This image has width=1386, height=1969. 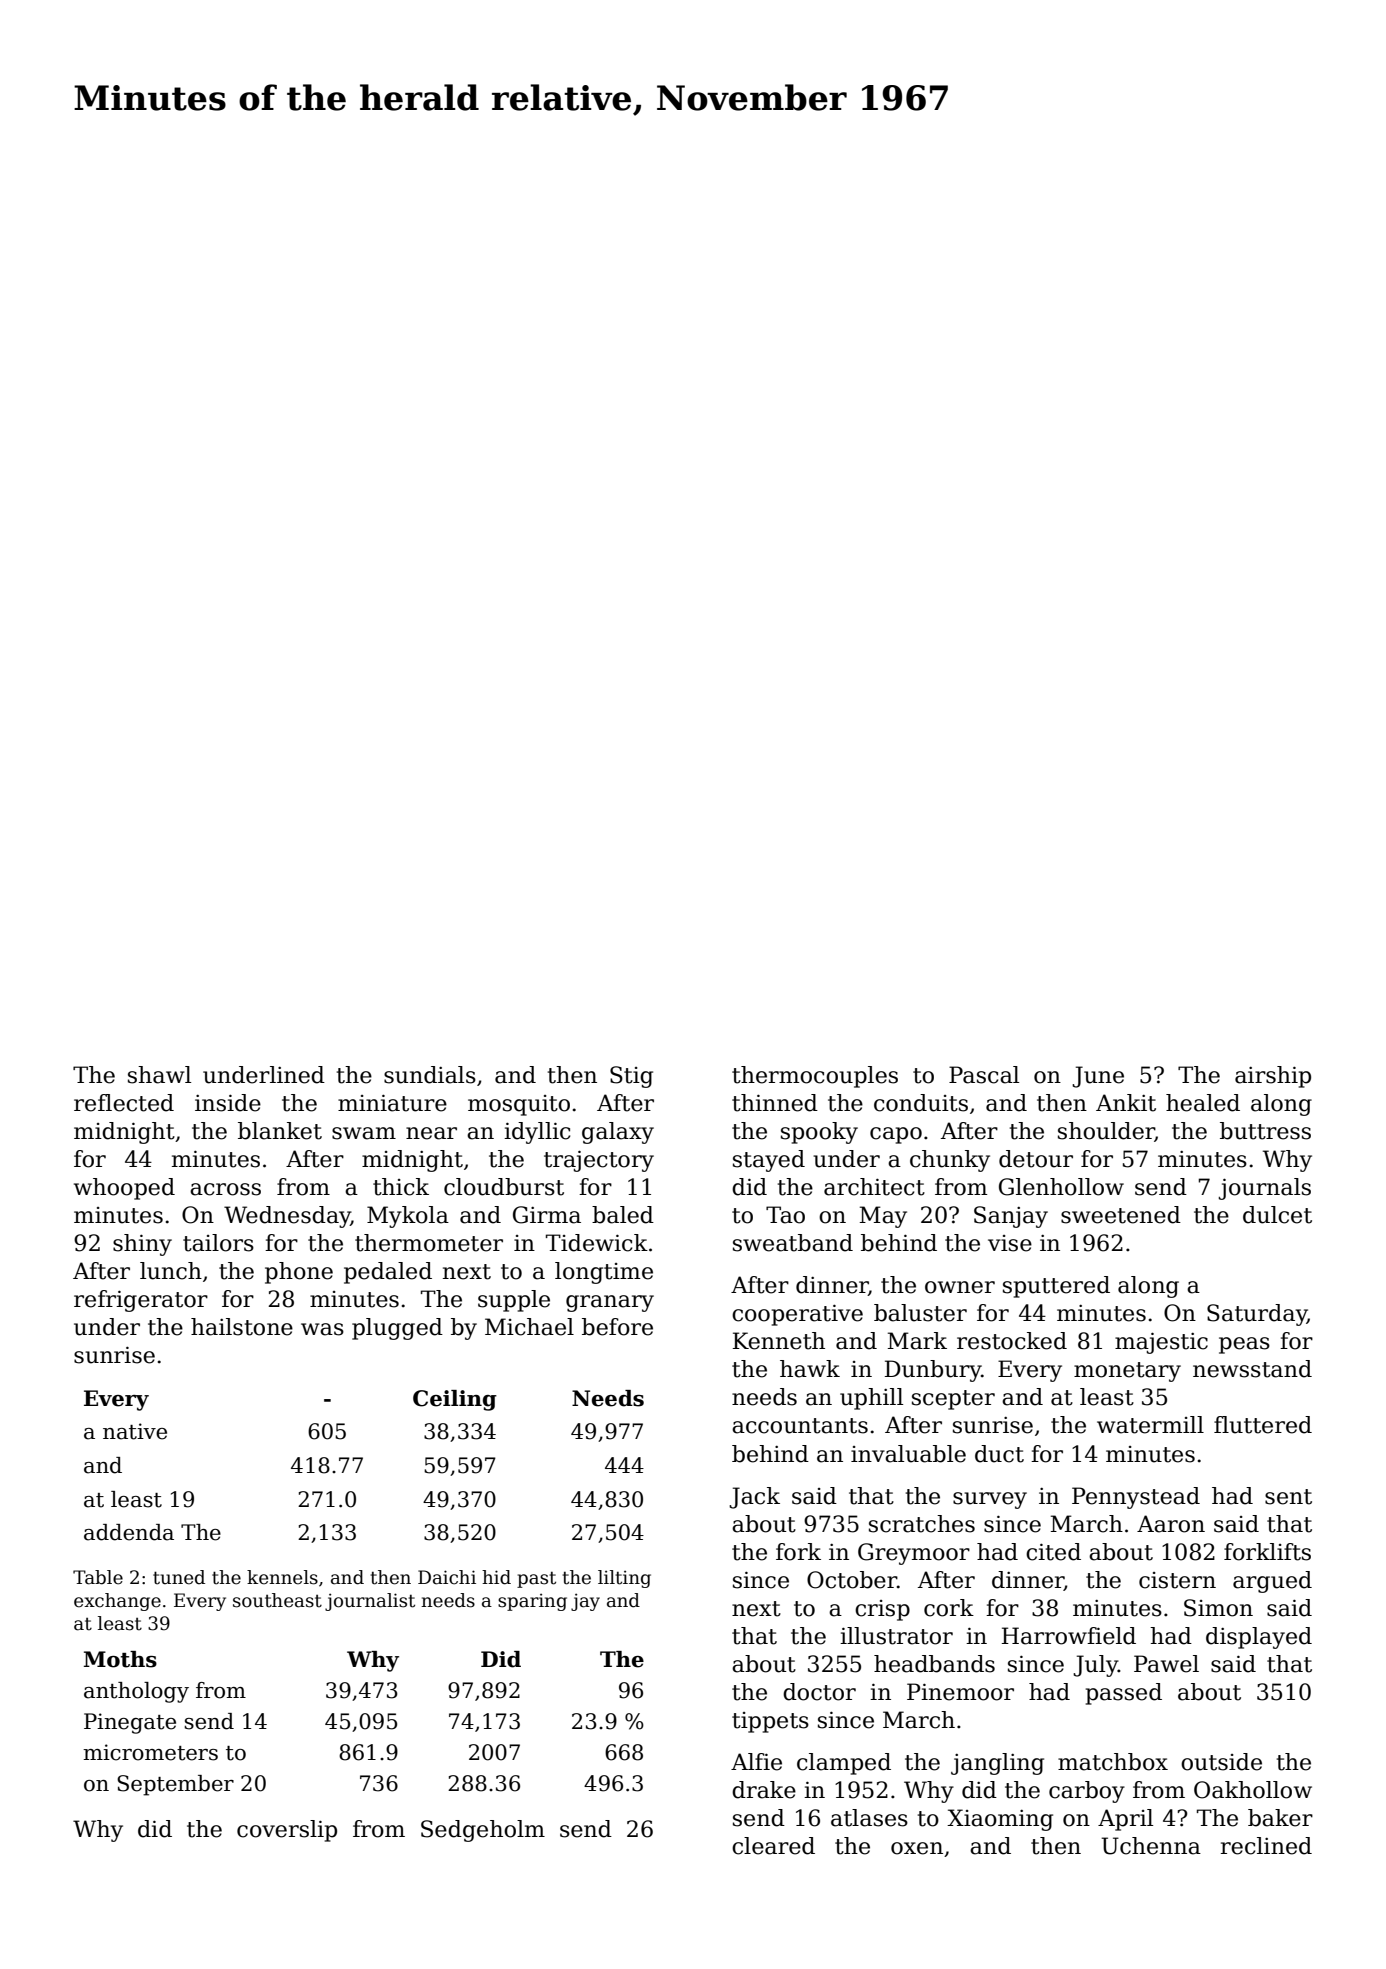 What do you see at coordinates (1273, 1077) in the image?
I see `airship` at bounding box center [1273, 1077].
